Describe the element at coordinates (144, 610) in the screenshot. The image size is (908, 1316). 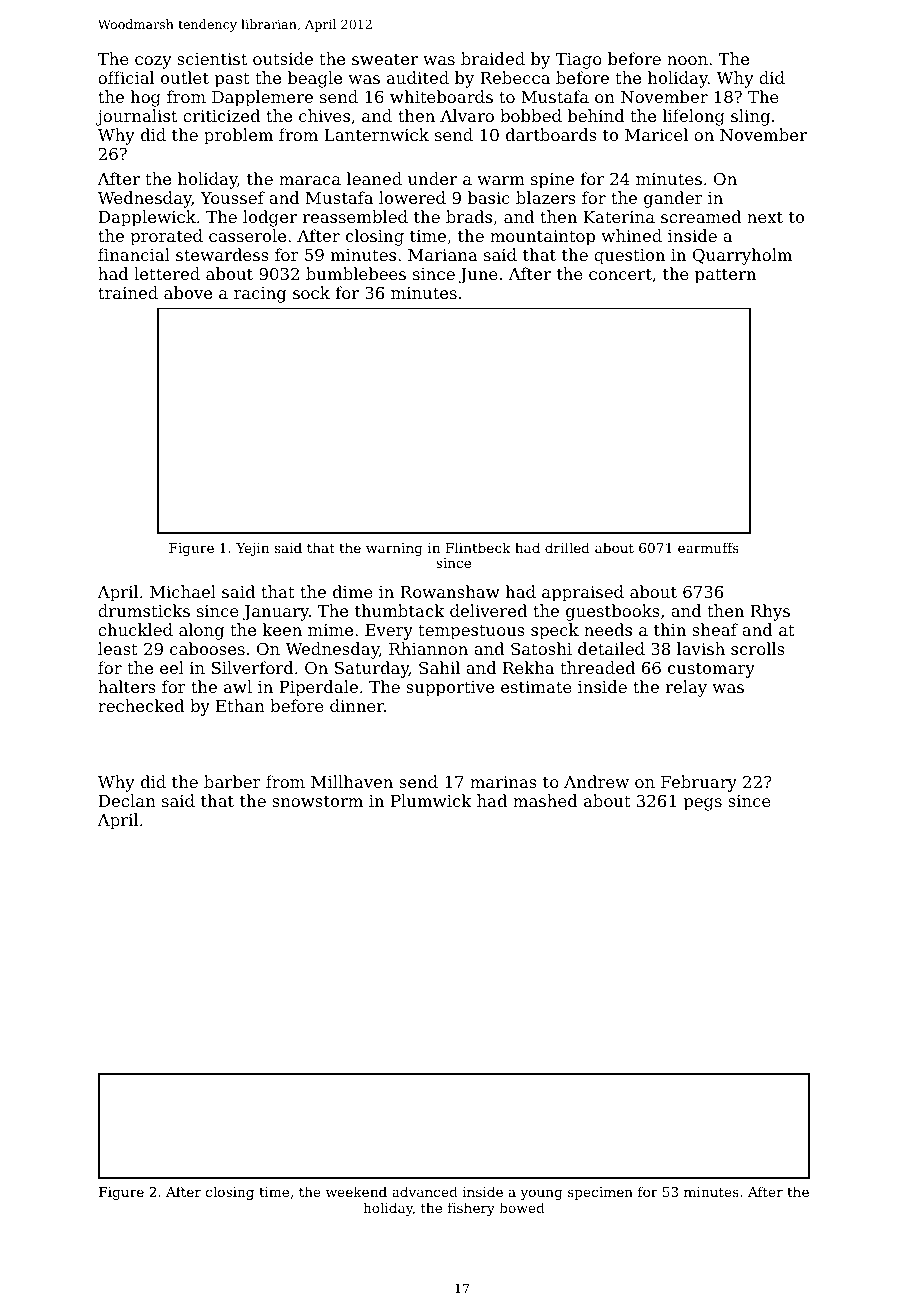
I see `drumsticks` at that location.
